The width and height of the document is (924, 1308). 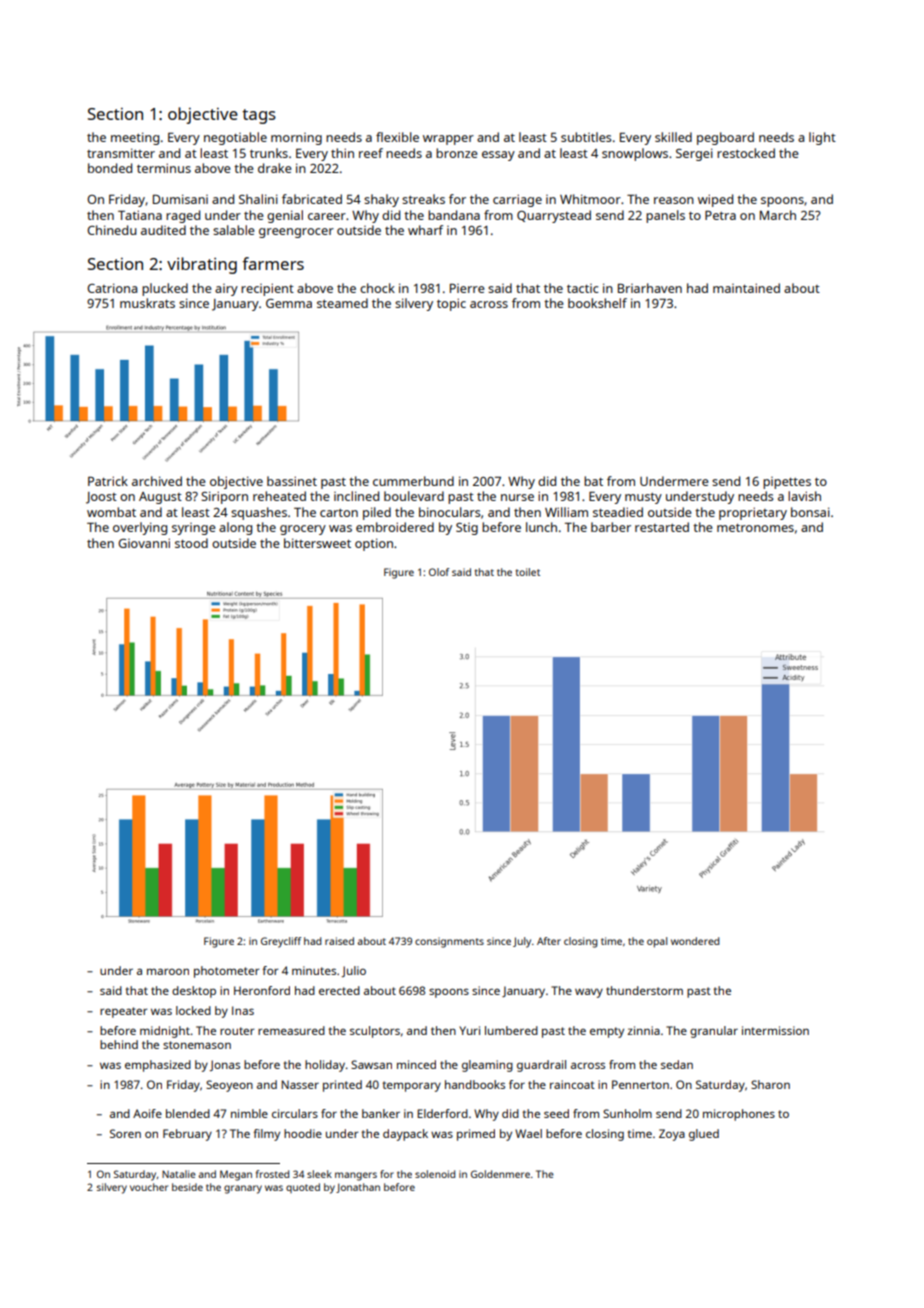 I want to click on pegboard, so click(x=725, y=138).
